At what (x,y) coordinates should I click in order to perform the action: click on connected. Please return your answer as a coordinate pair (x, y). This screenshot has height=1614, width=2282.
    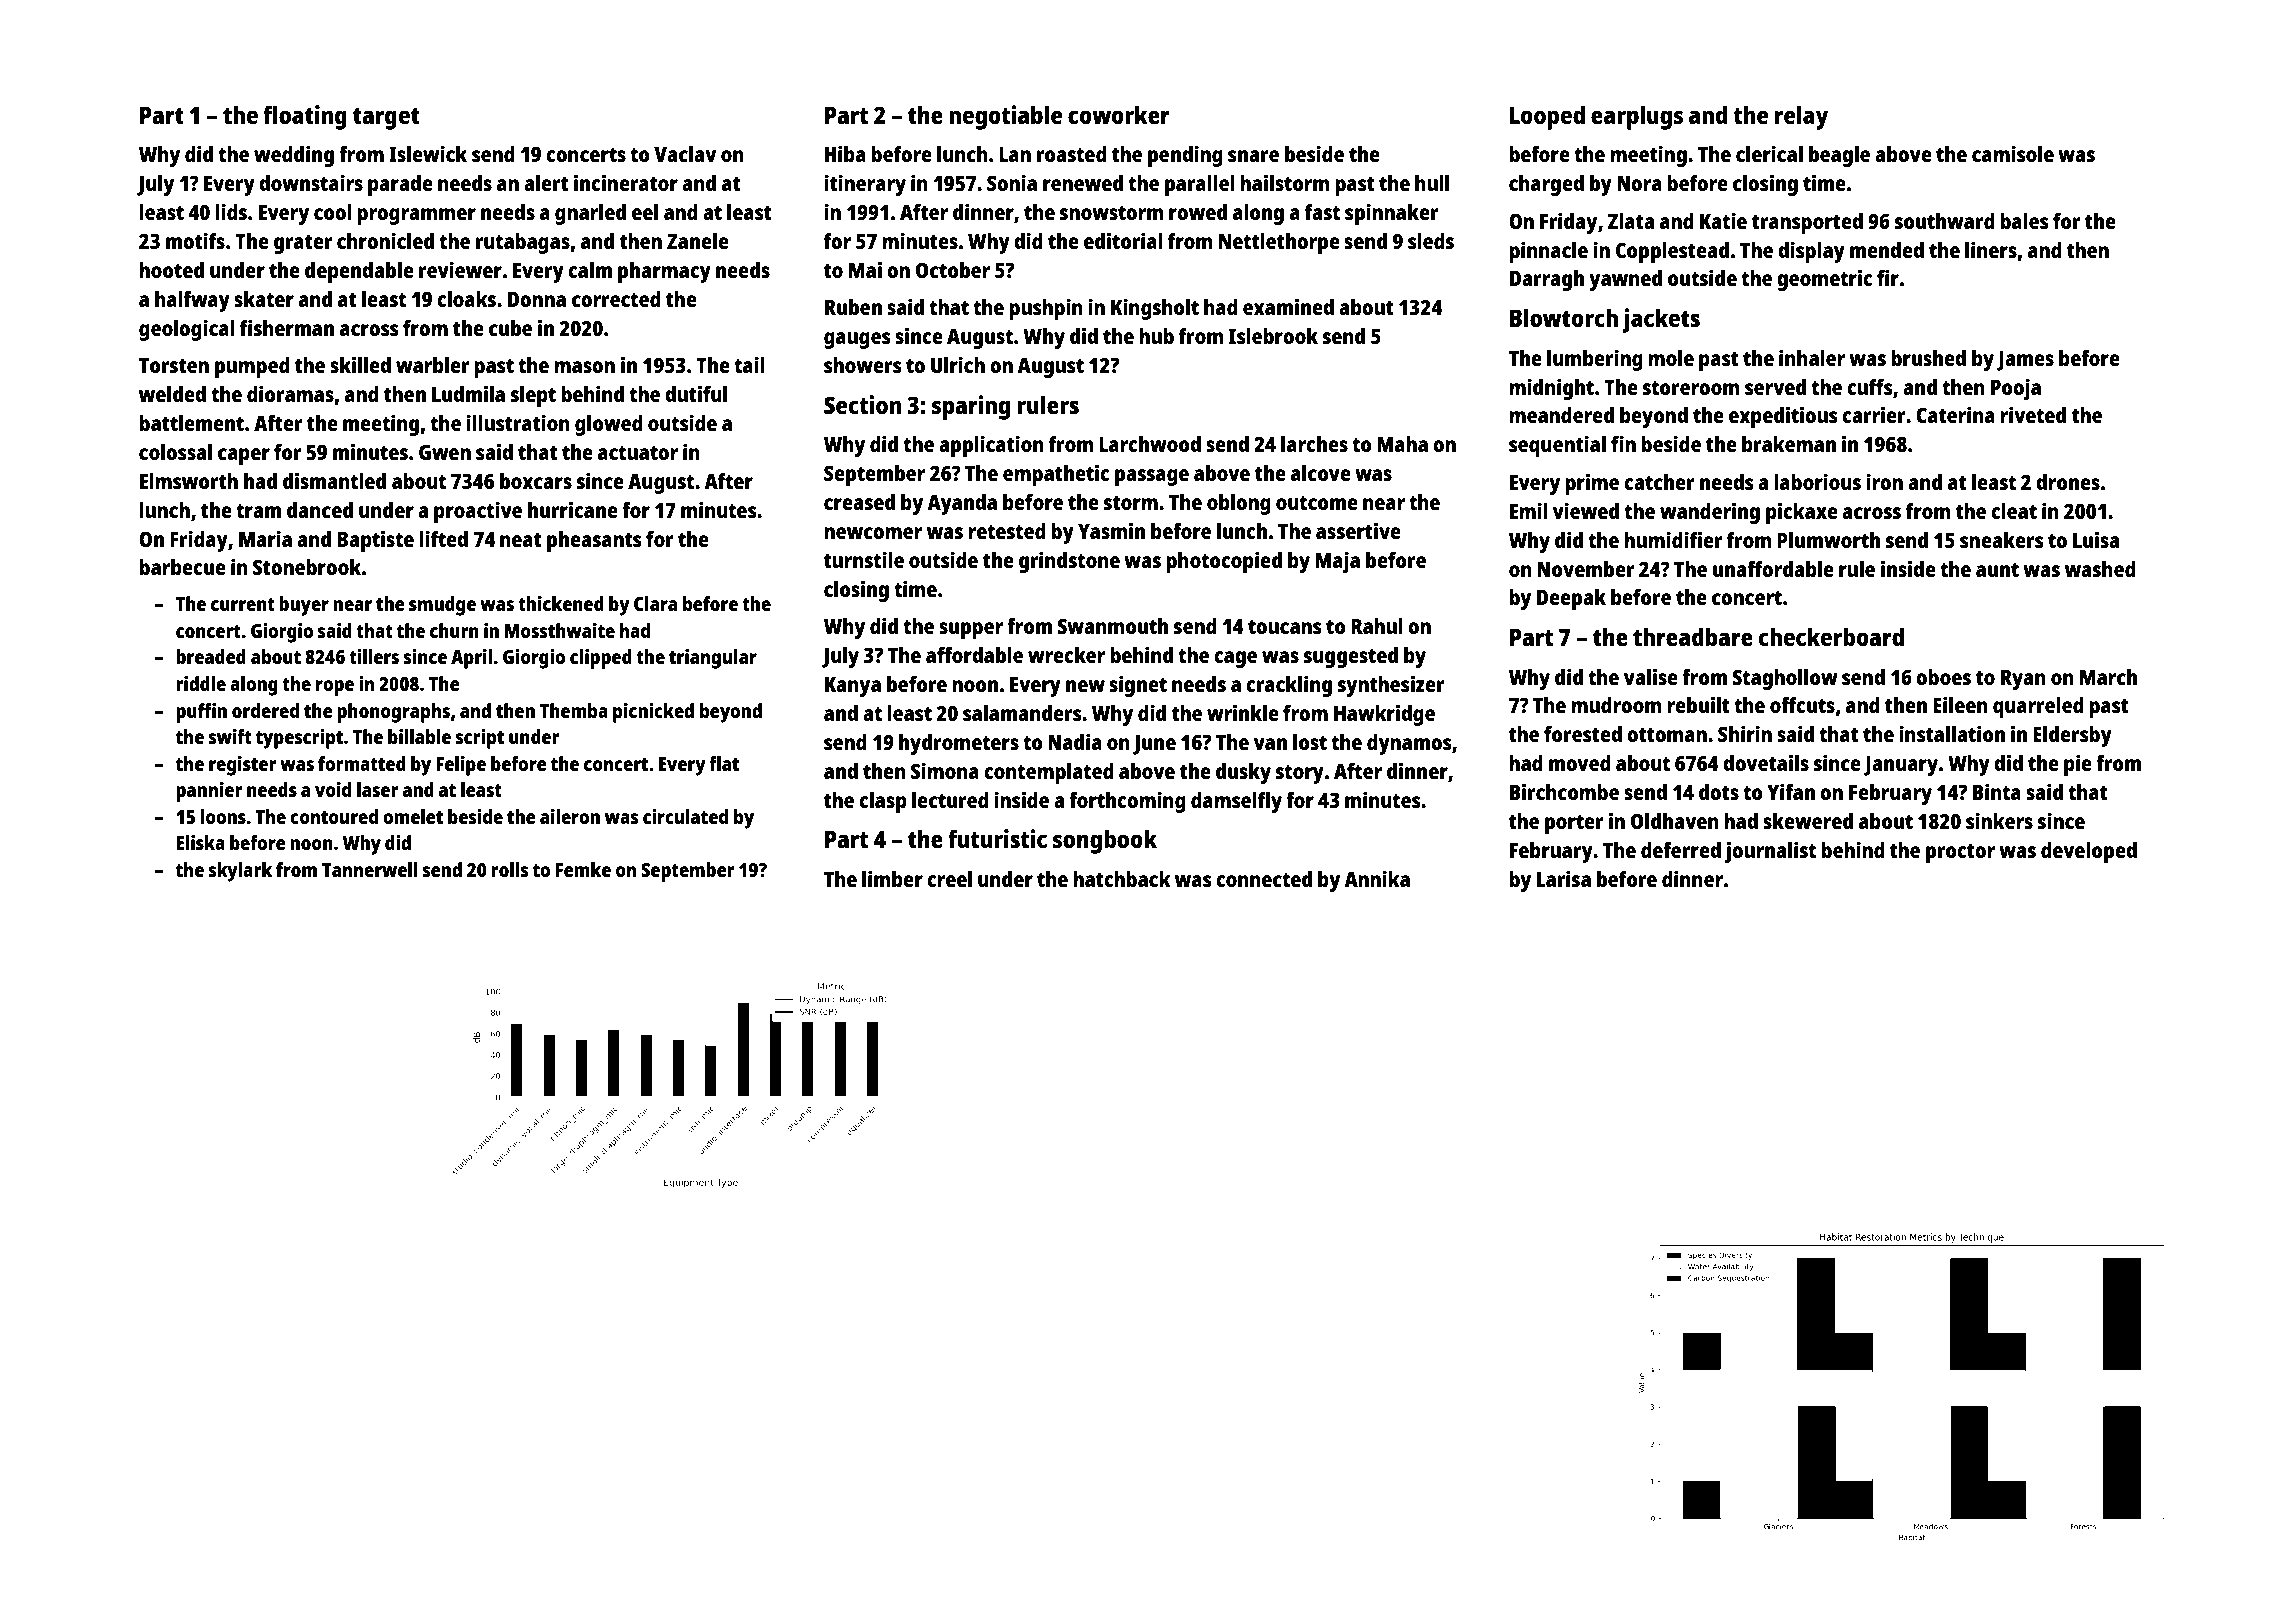
    Looking at the image, I should click on (1264, 879).
